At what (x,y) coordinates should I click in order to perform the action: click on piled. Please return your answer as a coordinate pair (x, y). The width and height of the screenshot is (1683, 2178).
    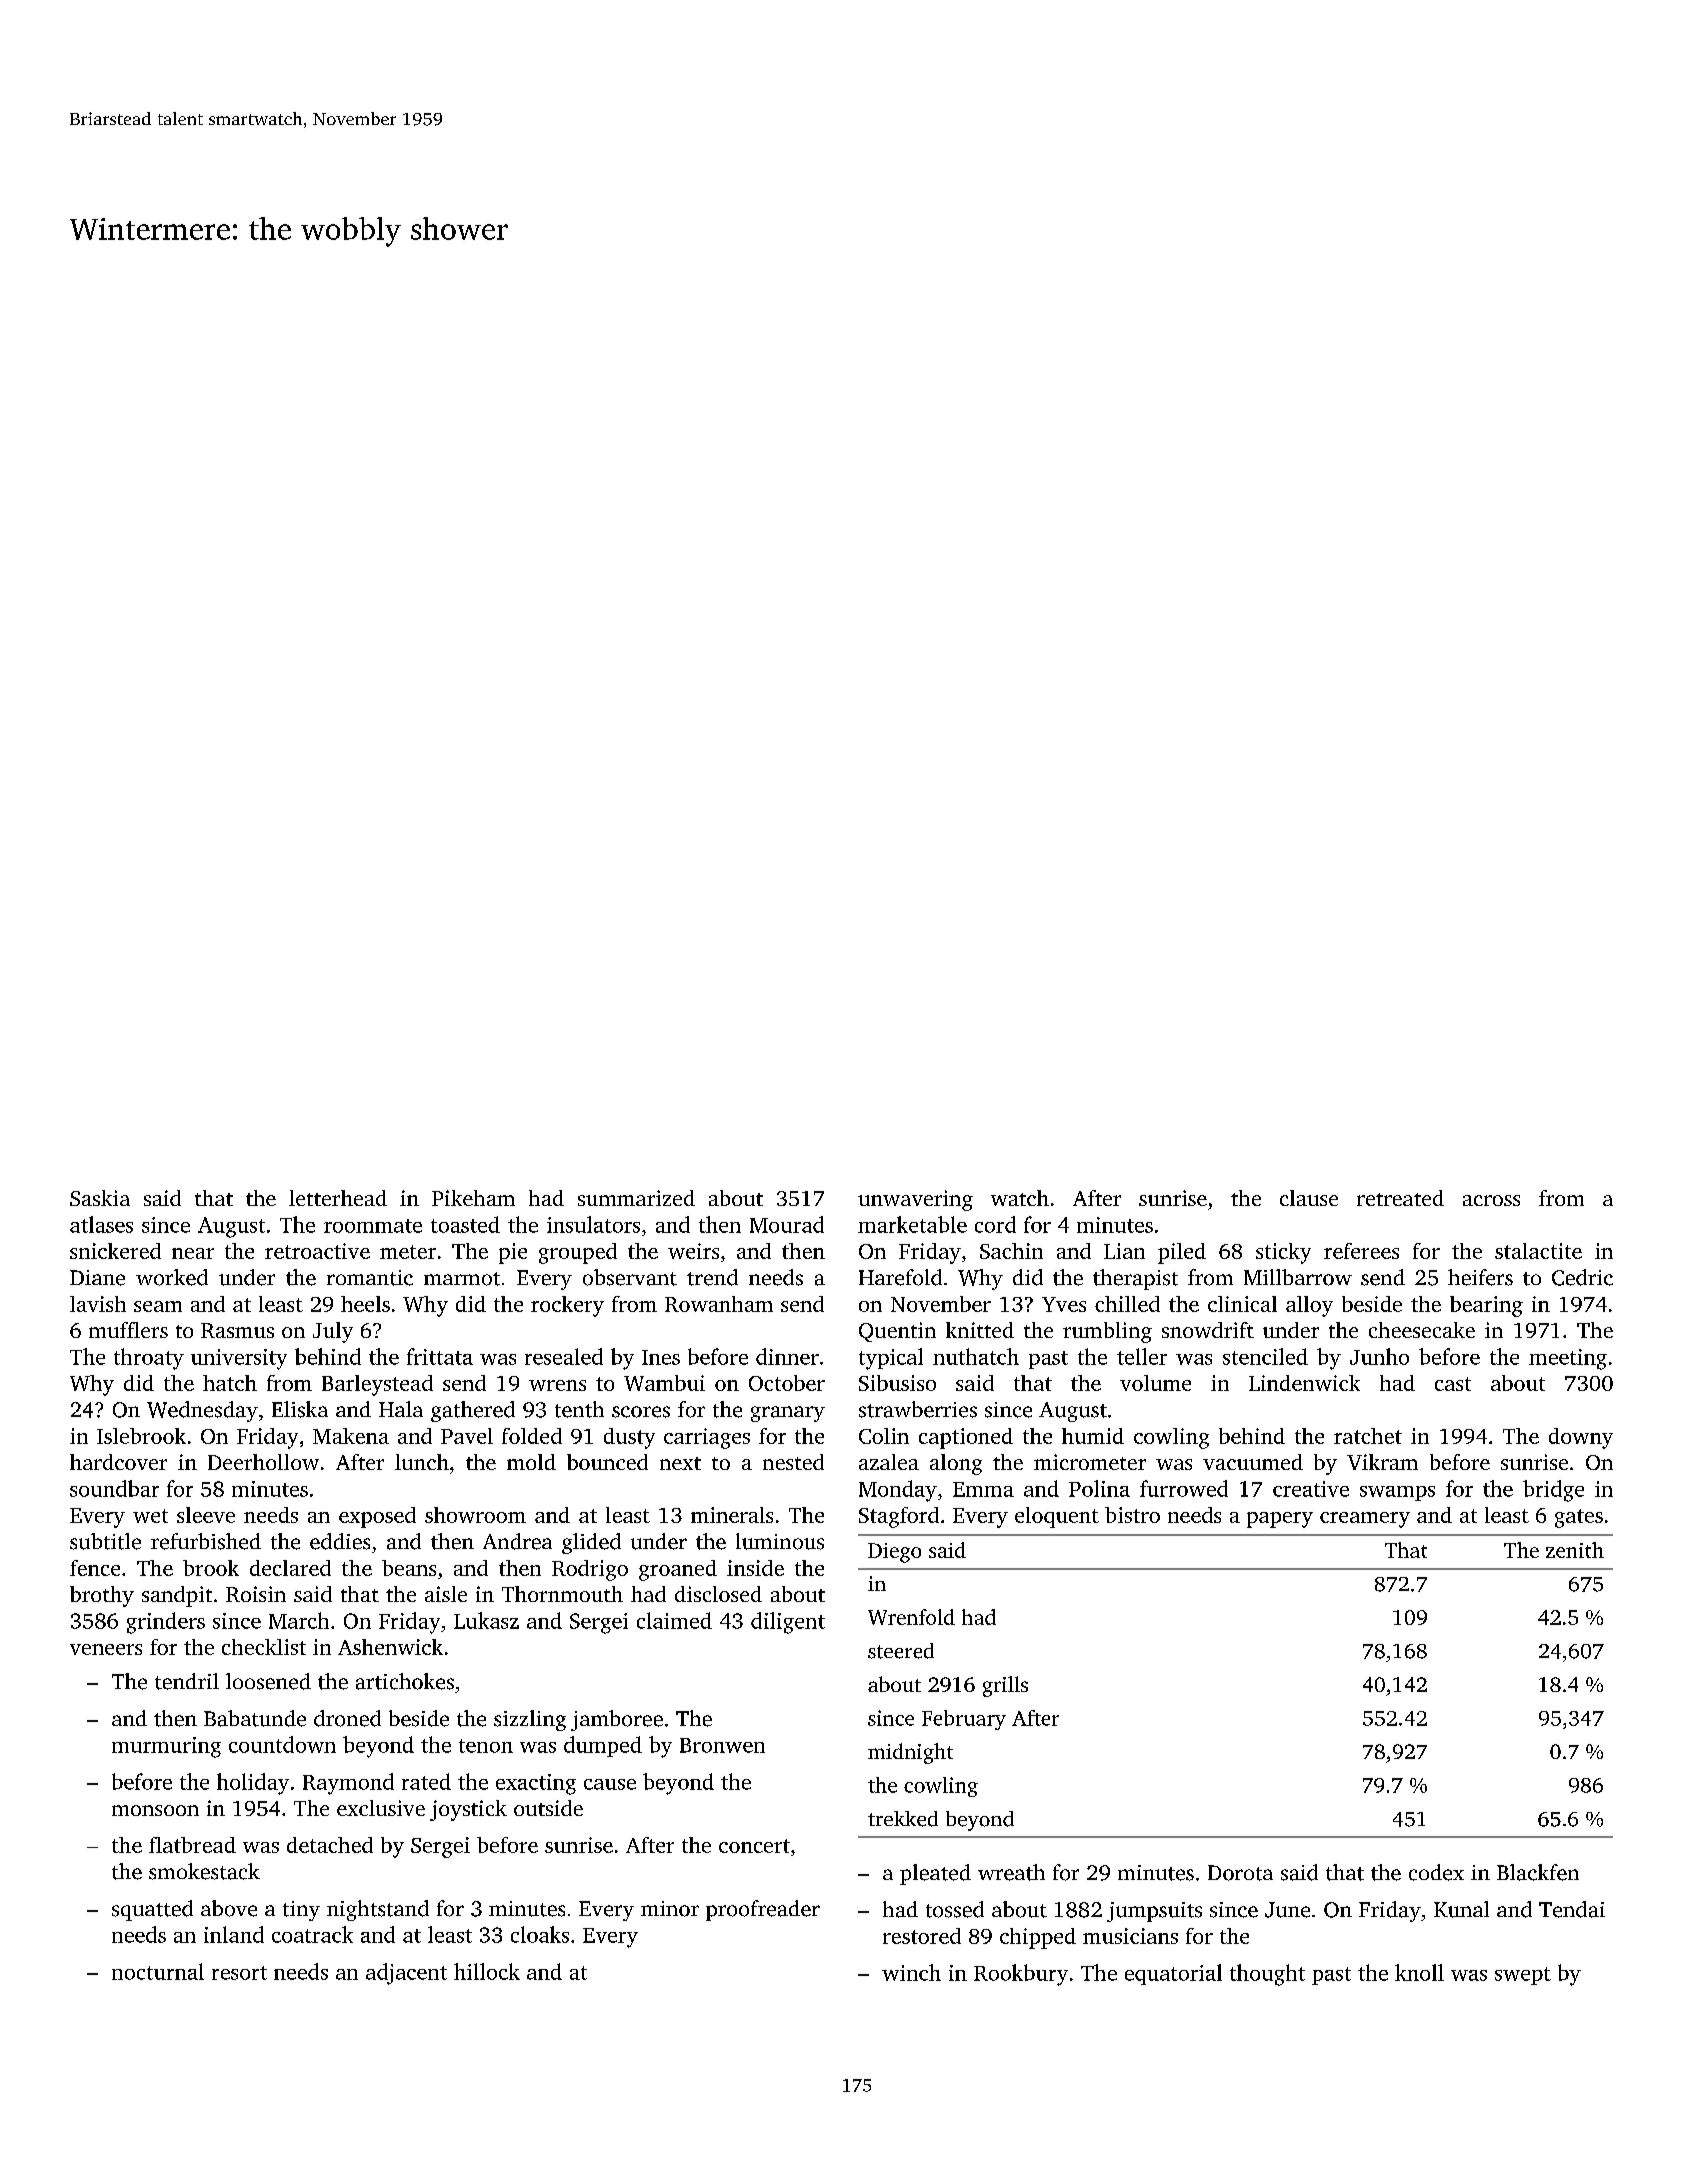
    Looking at the image, I should click on (1182, 1253).
